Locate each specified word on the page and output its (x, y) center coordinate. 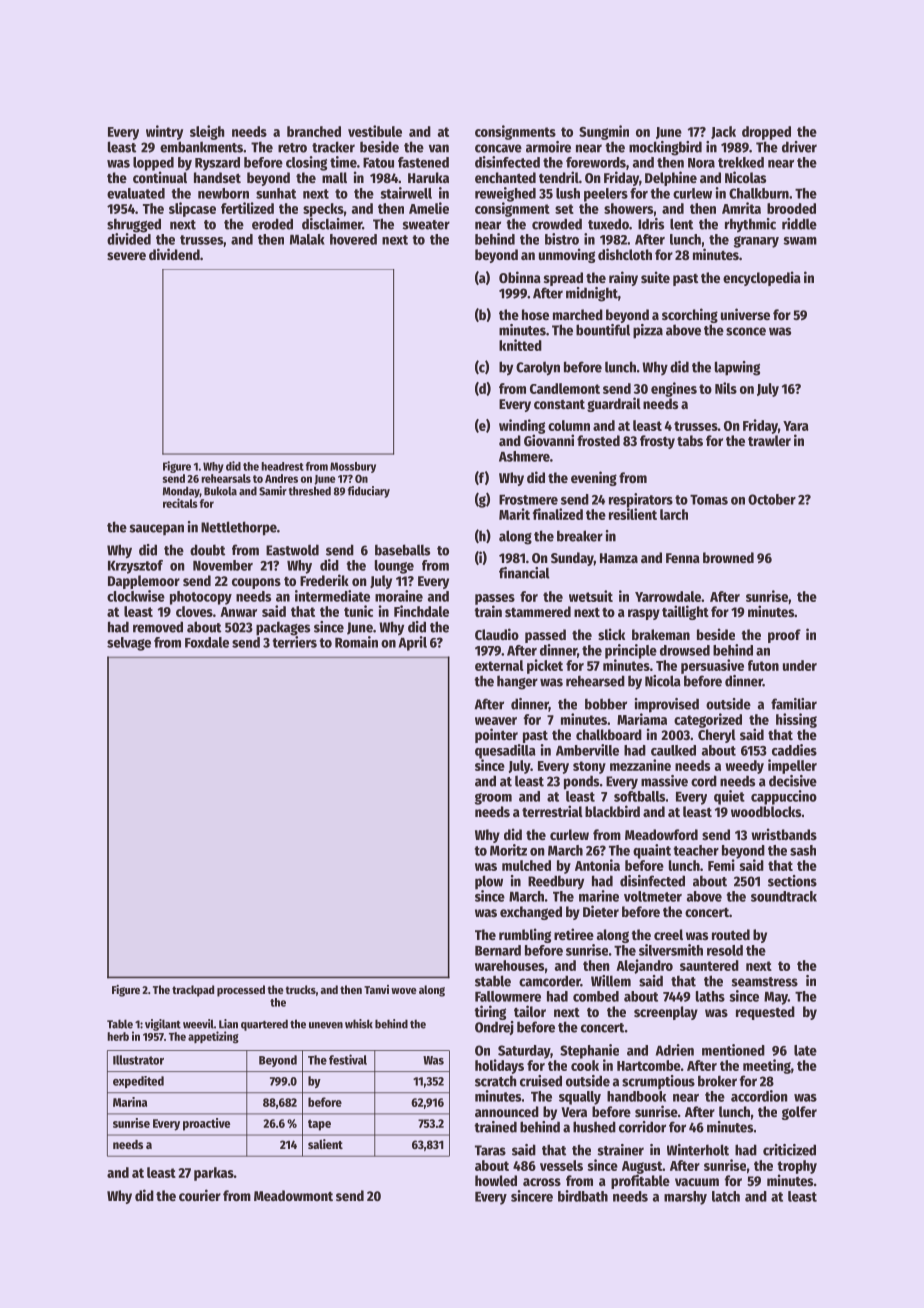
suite (655, 277)
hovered (353, 239)
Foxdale (207, 642)
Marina (130, 1102)
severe (126, 256)
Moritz (508, 850)
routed (731, 934)
